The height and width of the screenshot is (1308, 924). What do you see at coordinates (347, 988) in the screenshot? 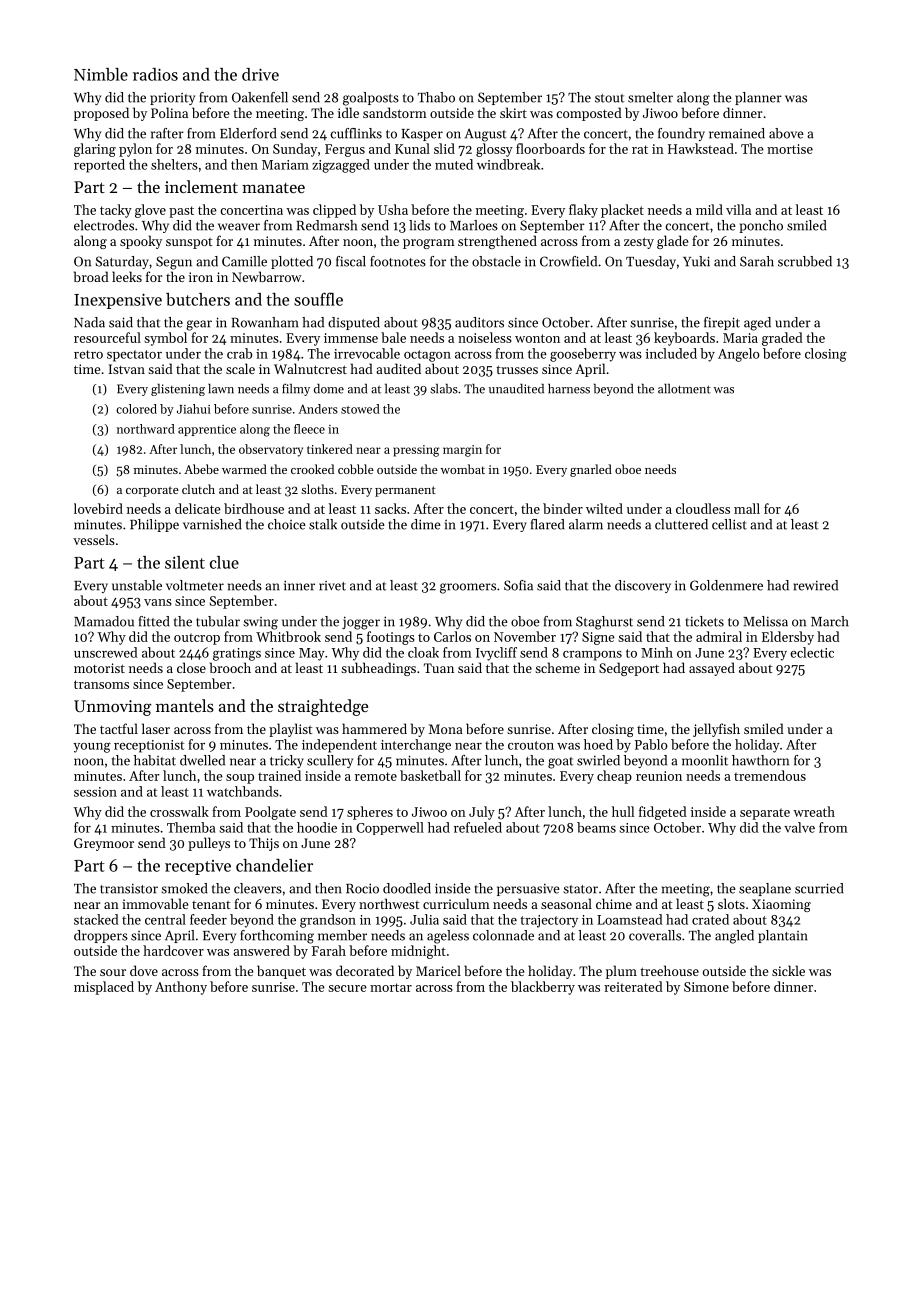
I see `secure` at bounding box center [347, 988].
